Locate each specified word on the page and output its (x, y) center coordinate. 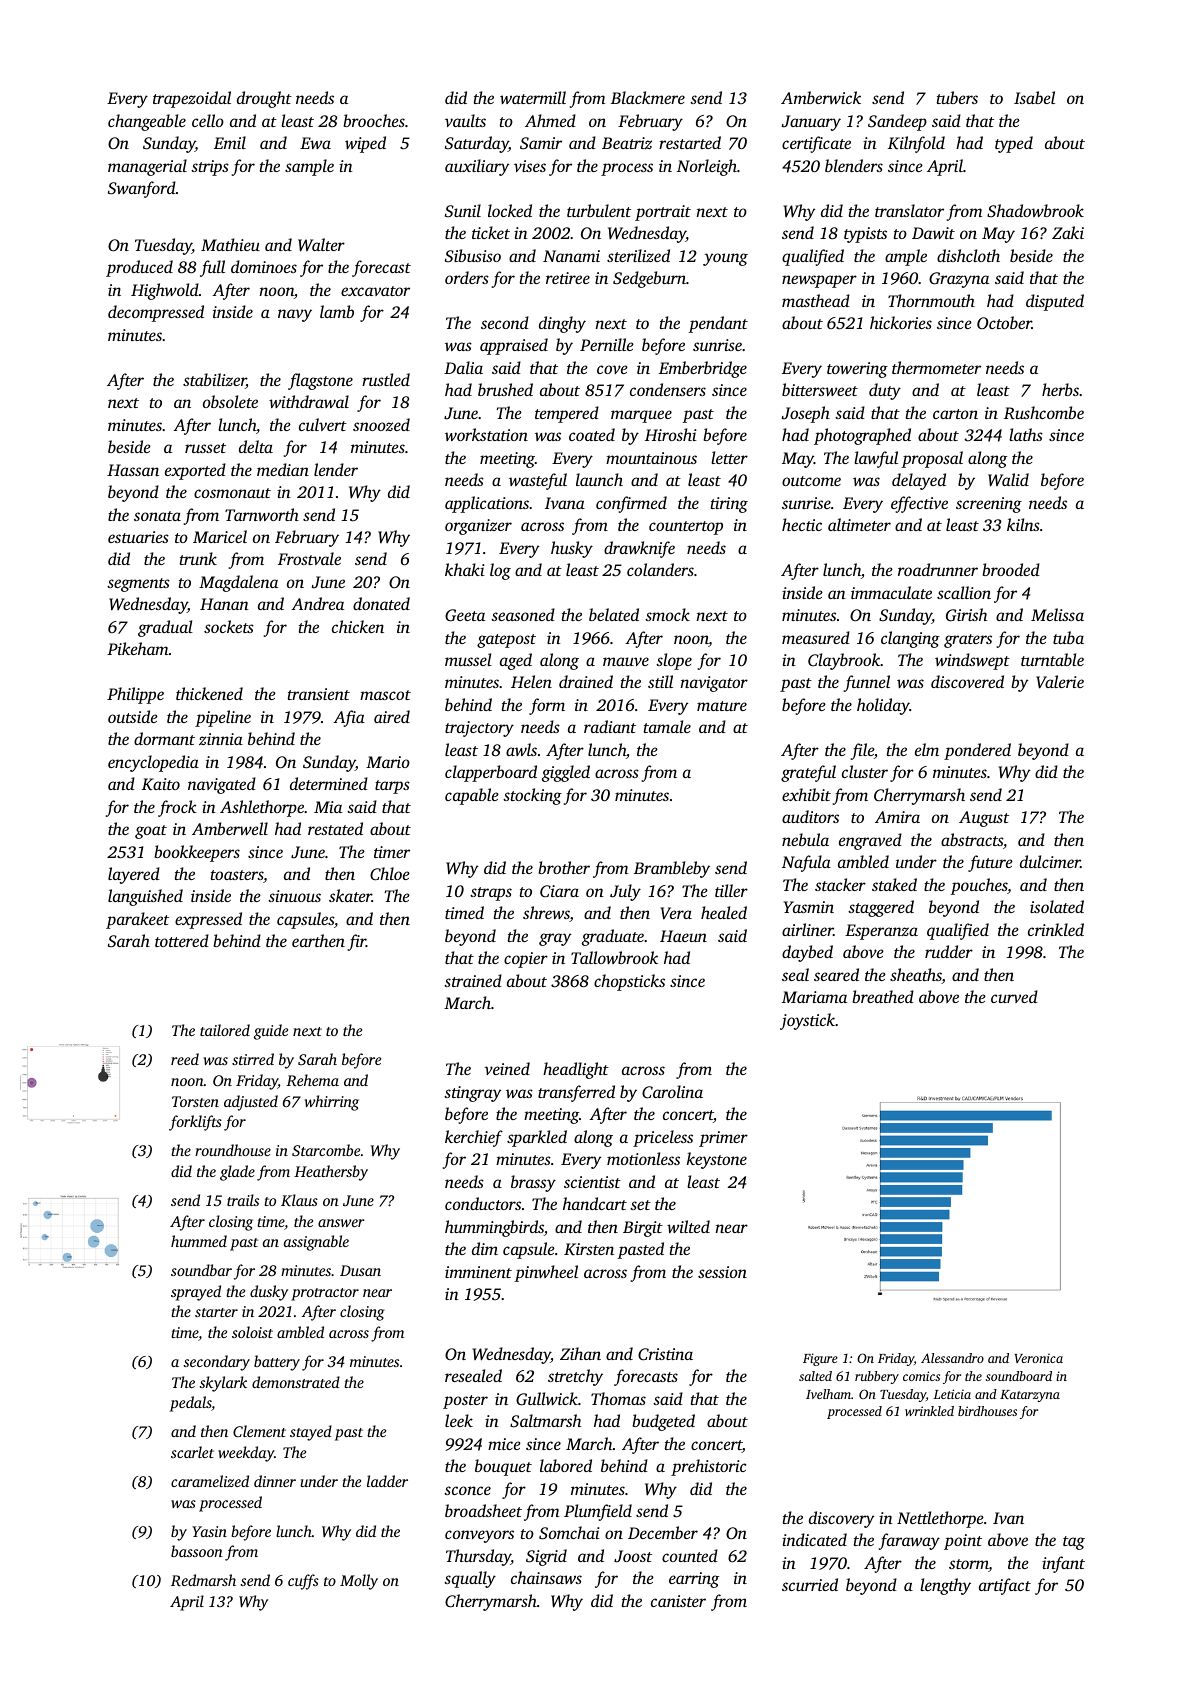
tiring (729, 505)
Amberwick (821, 97)
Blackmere (648, 97)
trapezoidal (192, 99)
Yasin (209, 1531)
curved (1014, 996)
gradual (165, 628)
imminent (478, 1272)
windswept (972, 661)
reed (185, 1059)
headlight (576, 1070)
